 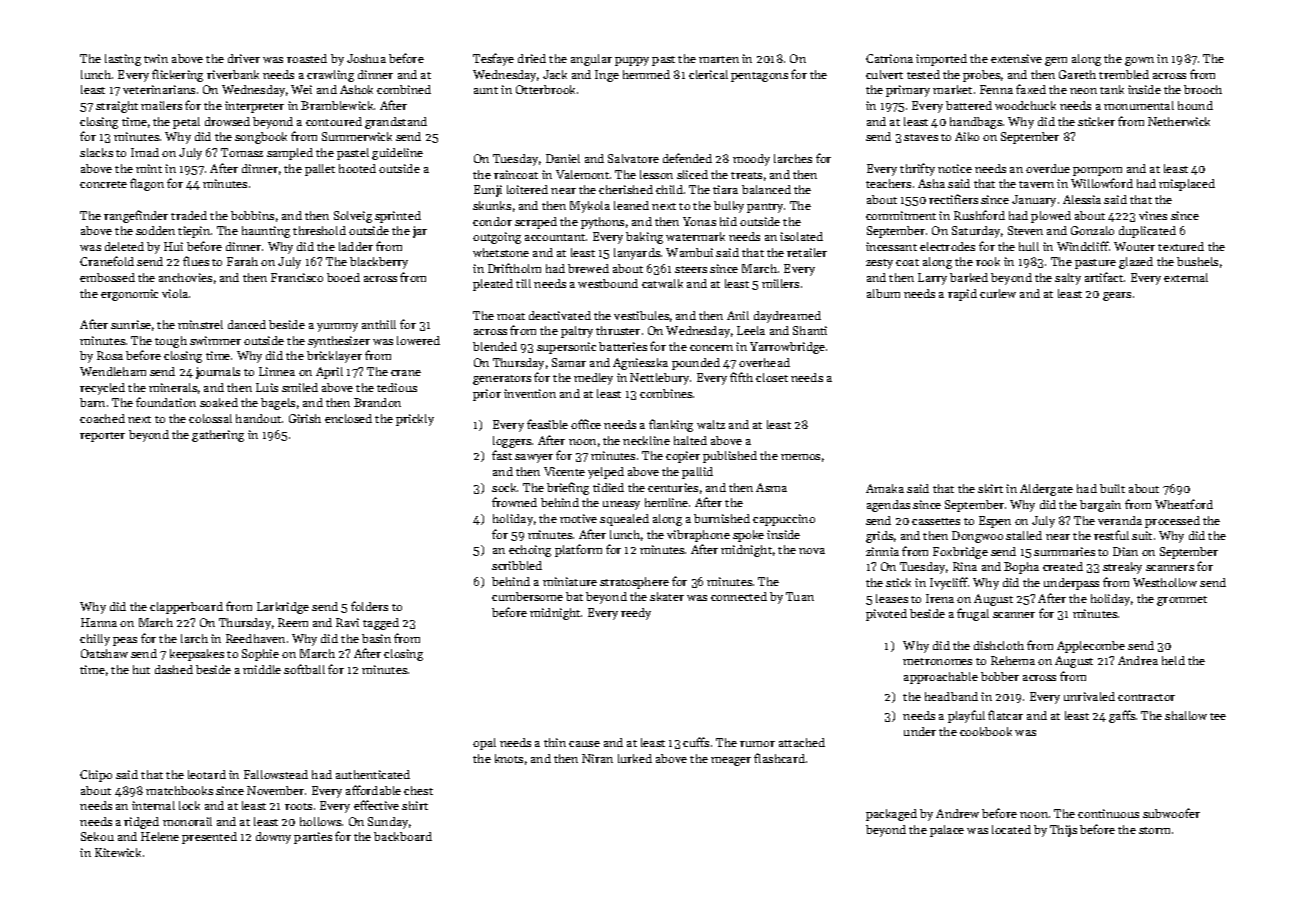 I want to click on gown, so click(x=1139, y=61).
